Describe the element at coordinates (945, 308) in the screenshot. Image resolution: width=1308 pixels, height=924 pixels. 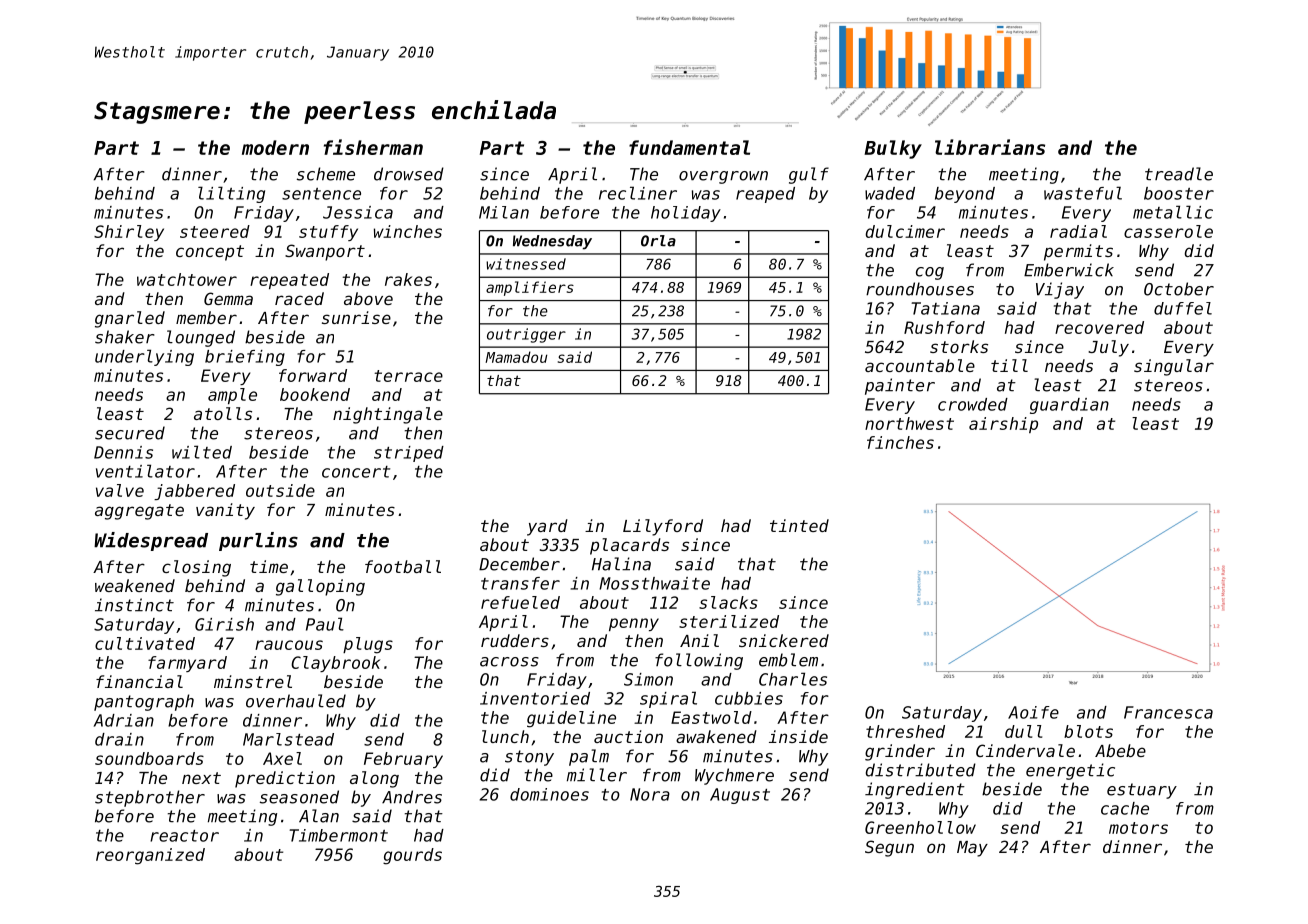
I see `Tatiana` at that location.
